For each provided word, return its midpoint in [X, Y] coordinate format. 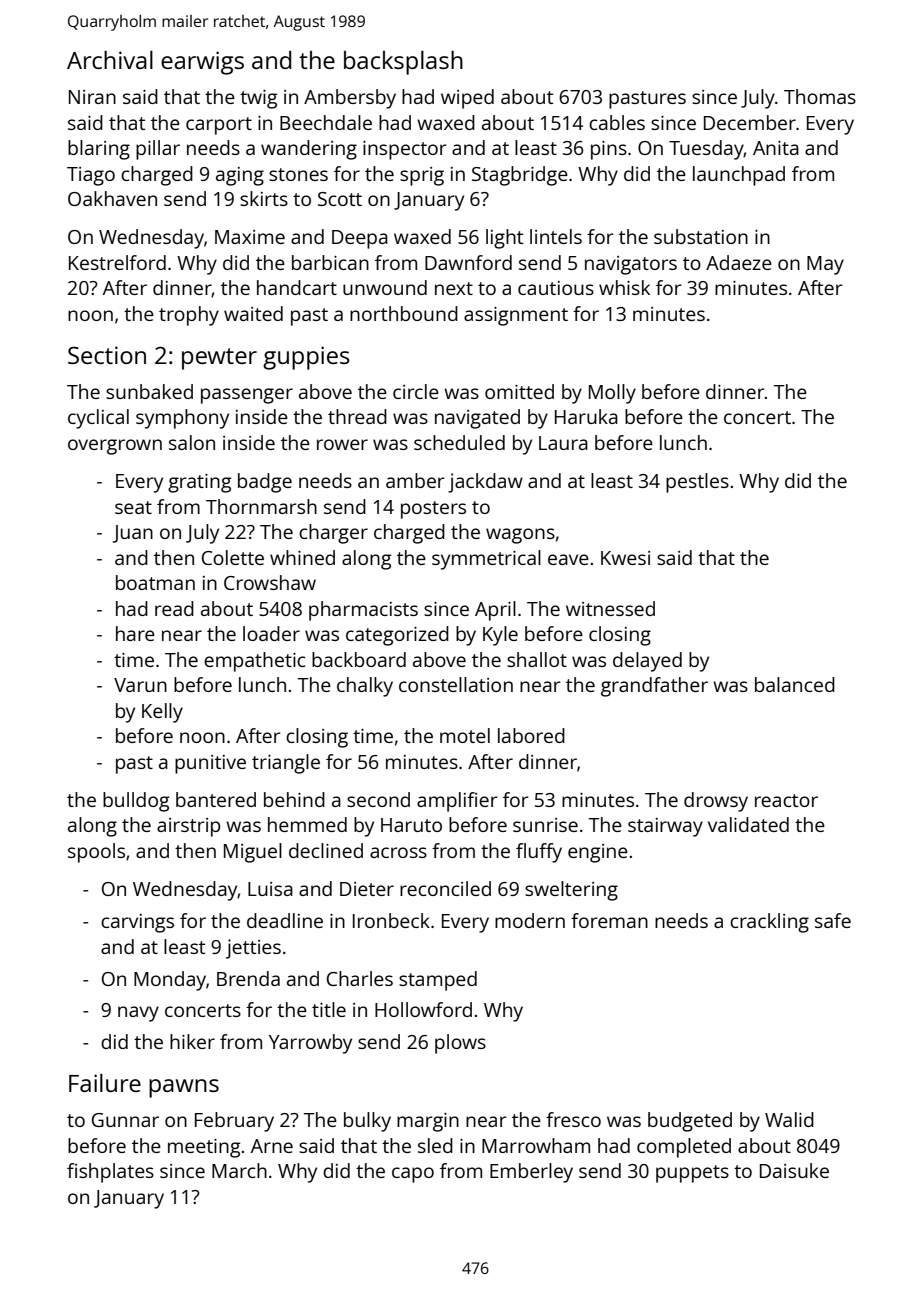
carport [219, 126]
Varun [140, 685]
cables [617, 122]
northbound [404, 313]
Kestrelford [117, 262]
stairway [665, 827]
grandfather [654, 687]
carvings [137, 923]
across [398, 852]
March [239, 1170]
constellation [456, 684]
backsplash [403, 63]
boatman [155, 582]
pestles [697, 483]
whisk [624, 287]
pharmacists [363, 611]
